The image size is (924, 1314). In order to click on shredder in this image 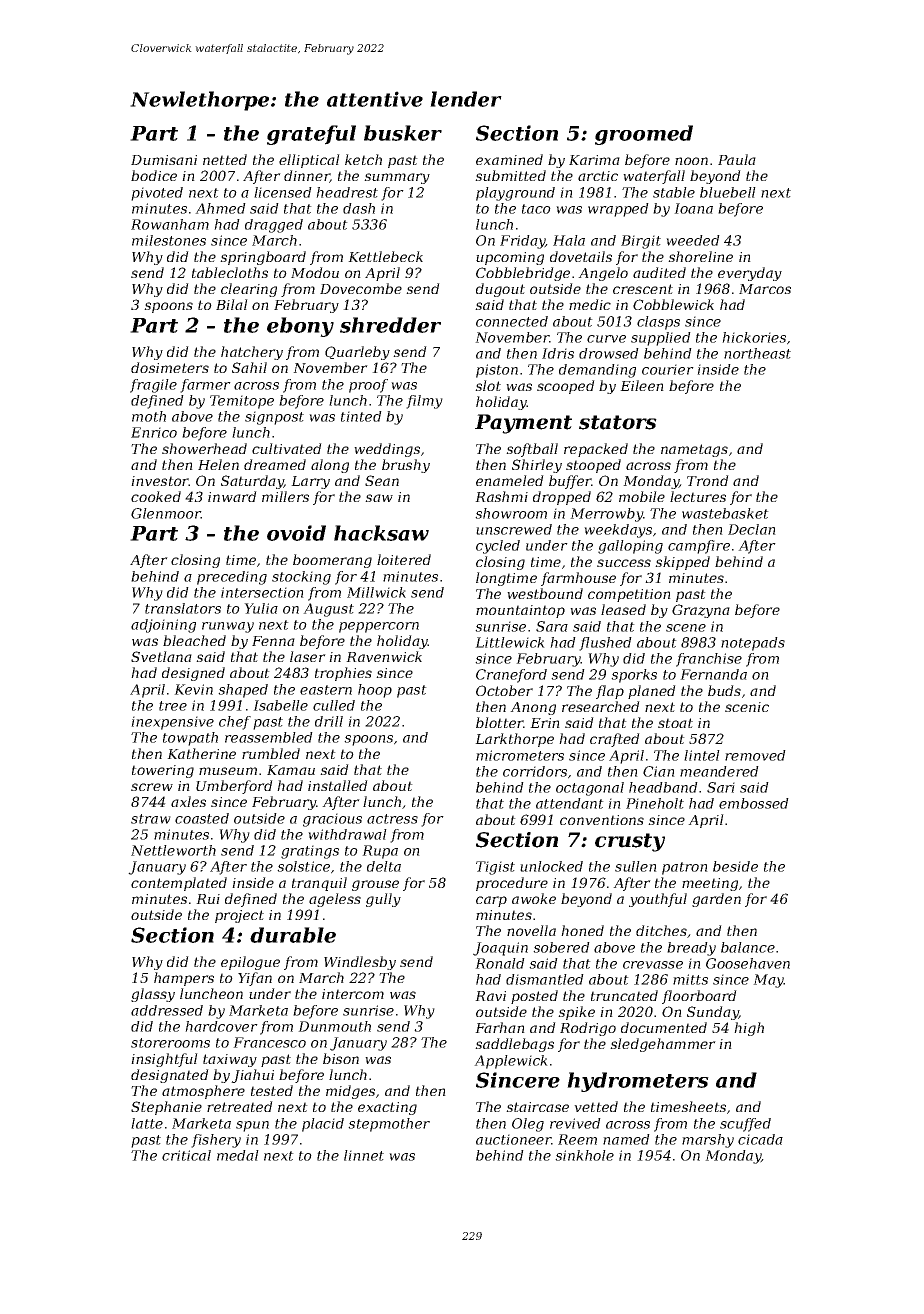, I will do `click(390, 325)`.
